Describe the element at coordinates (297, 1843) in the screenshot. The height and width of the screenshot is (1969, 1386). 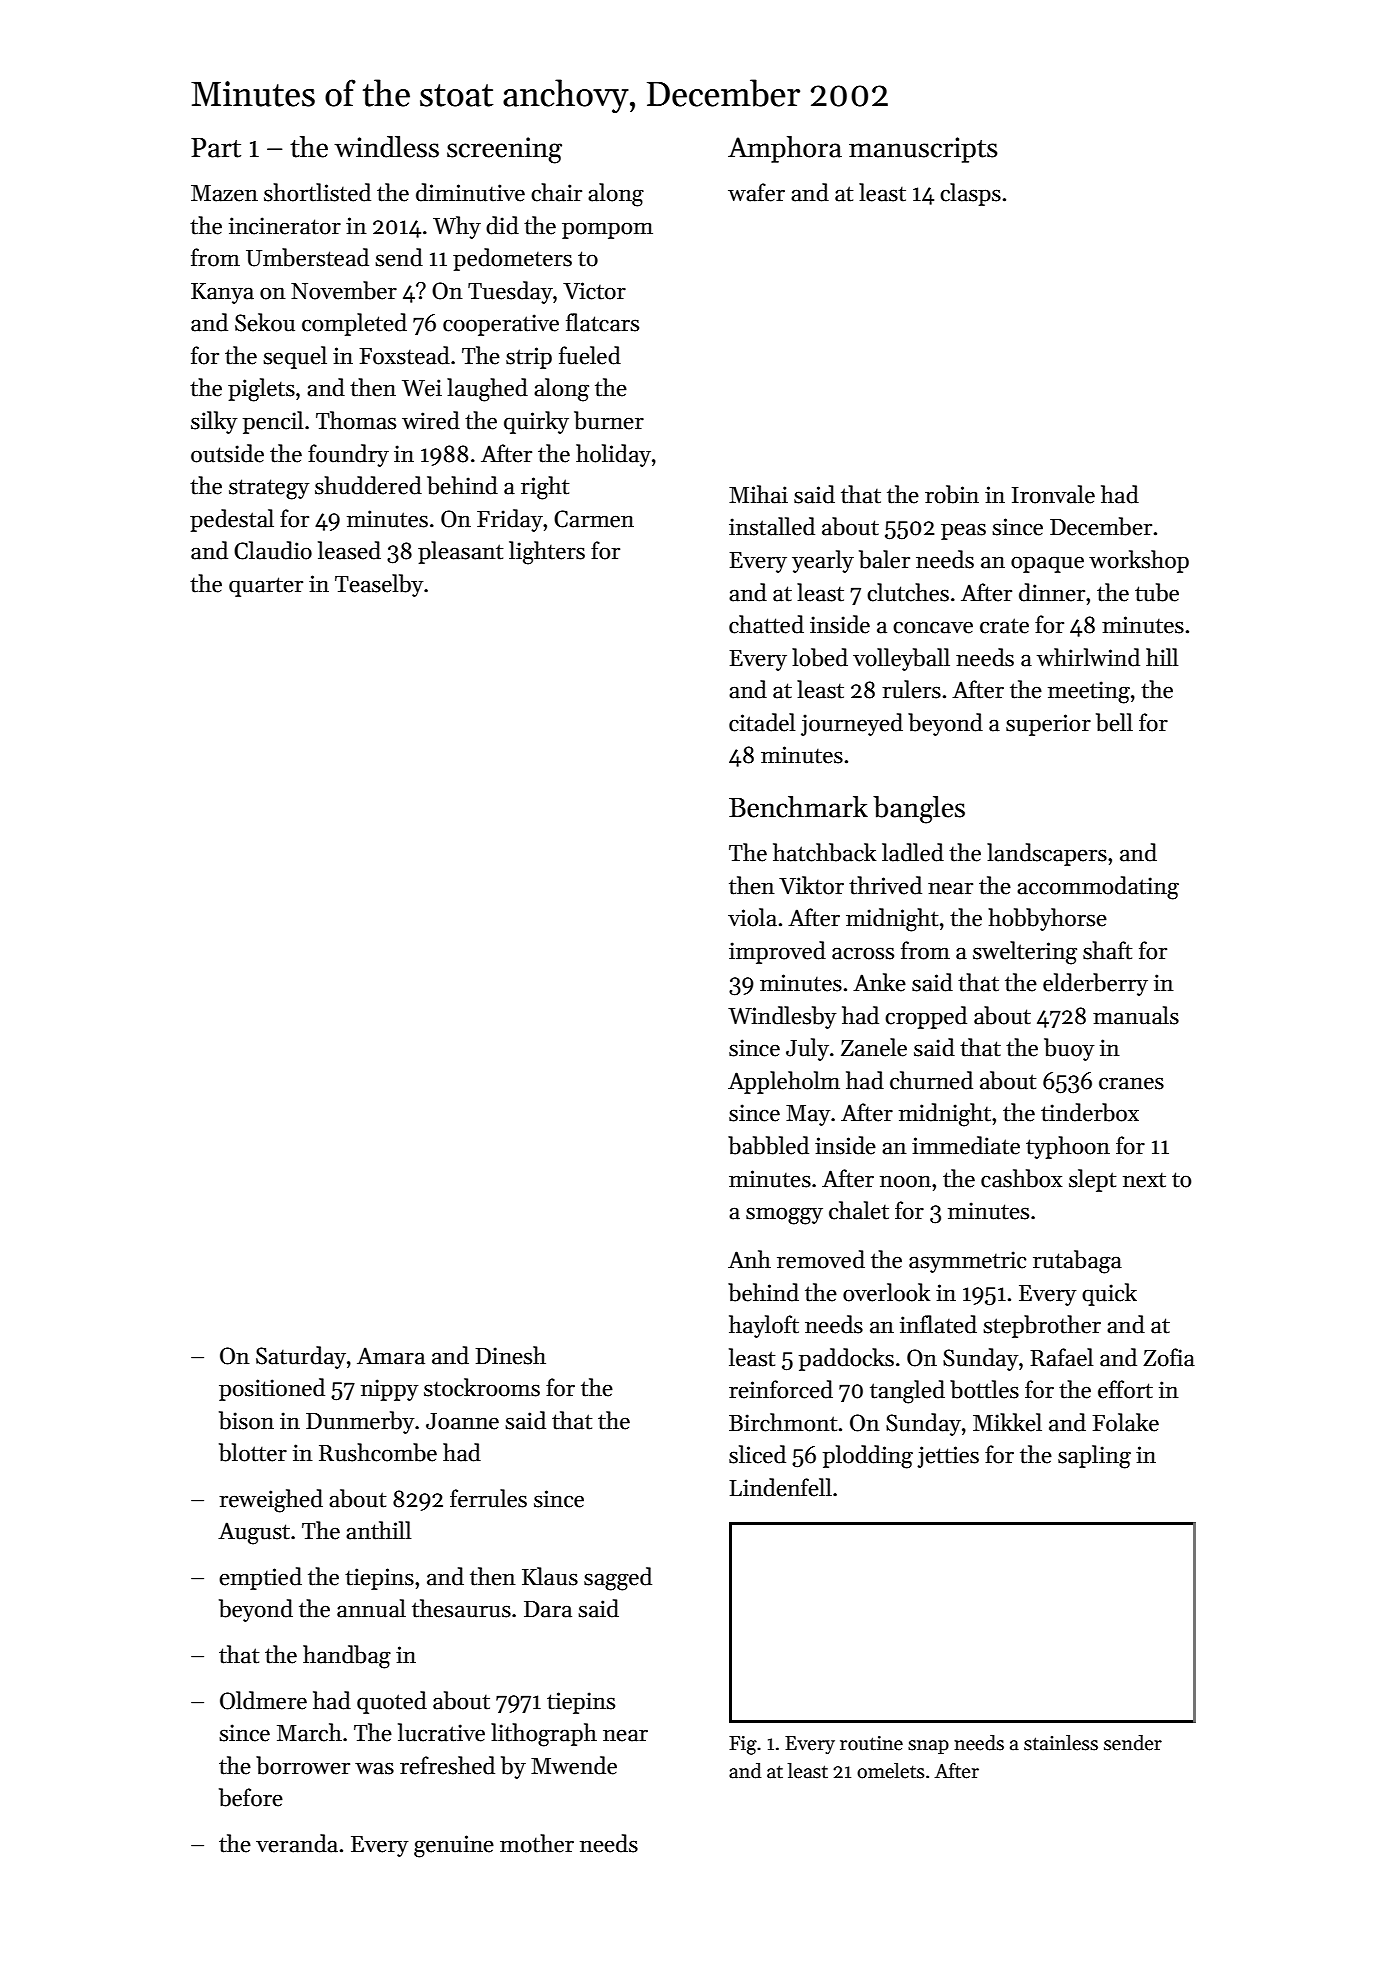
I see `veranda` at that location.
